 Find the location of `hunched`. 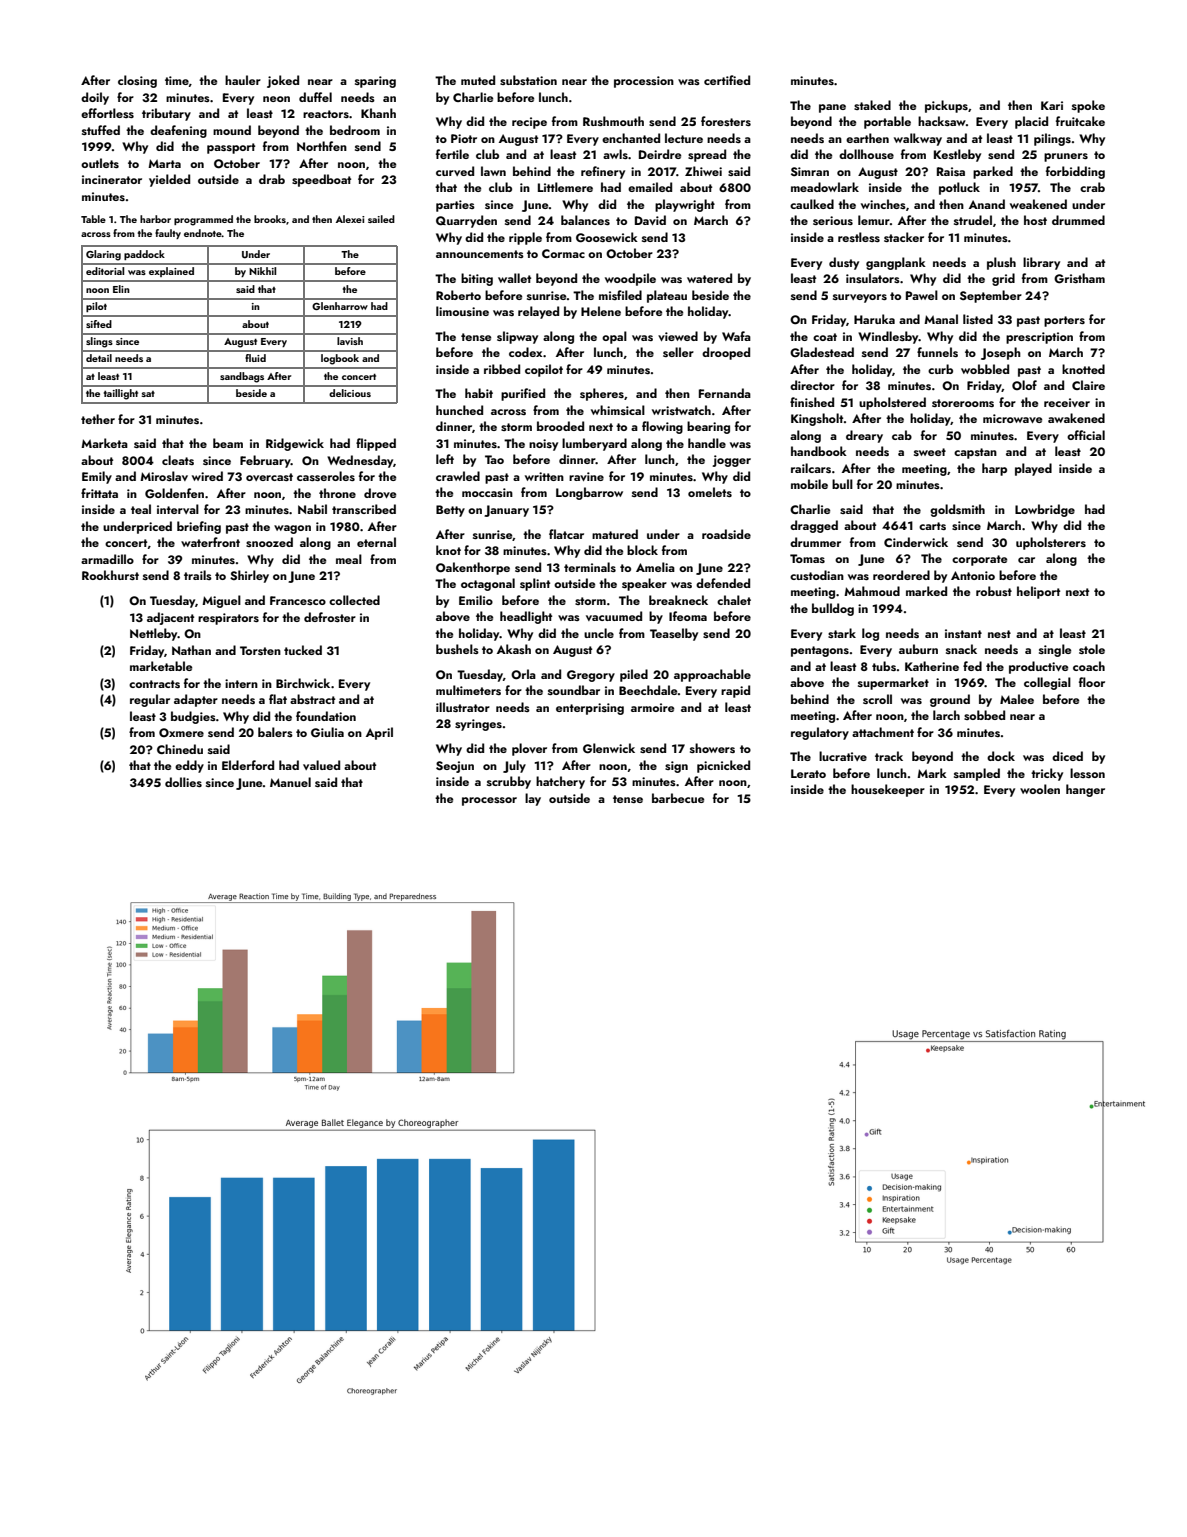

hunched is located at coordinates (459, 410).
